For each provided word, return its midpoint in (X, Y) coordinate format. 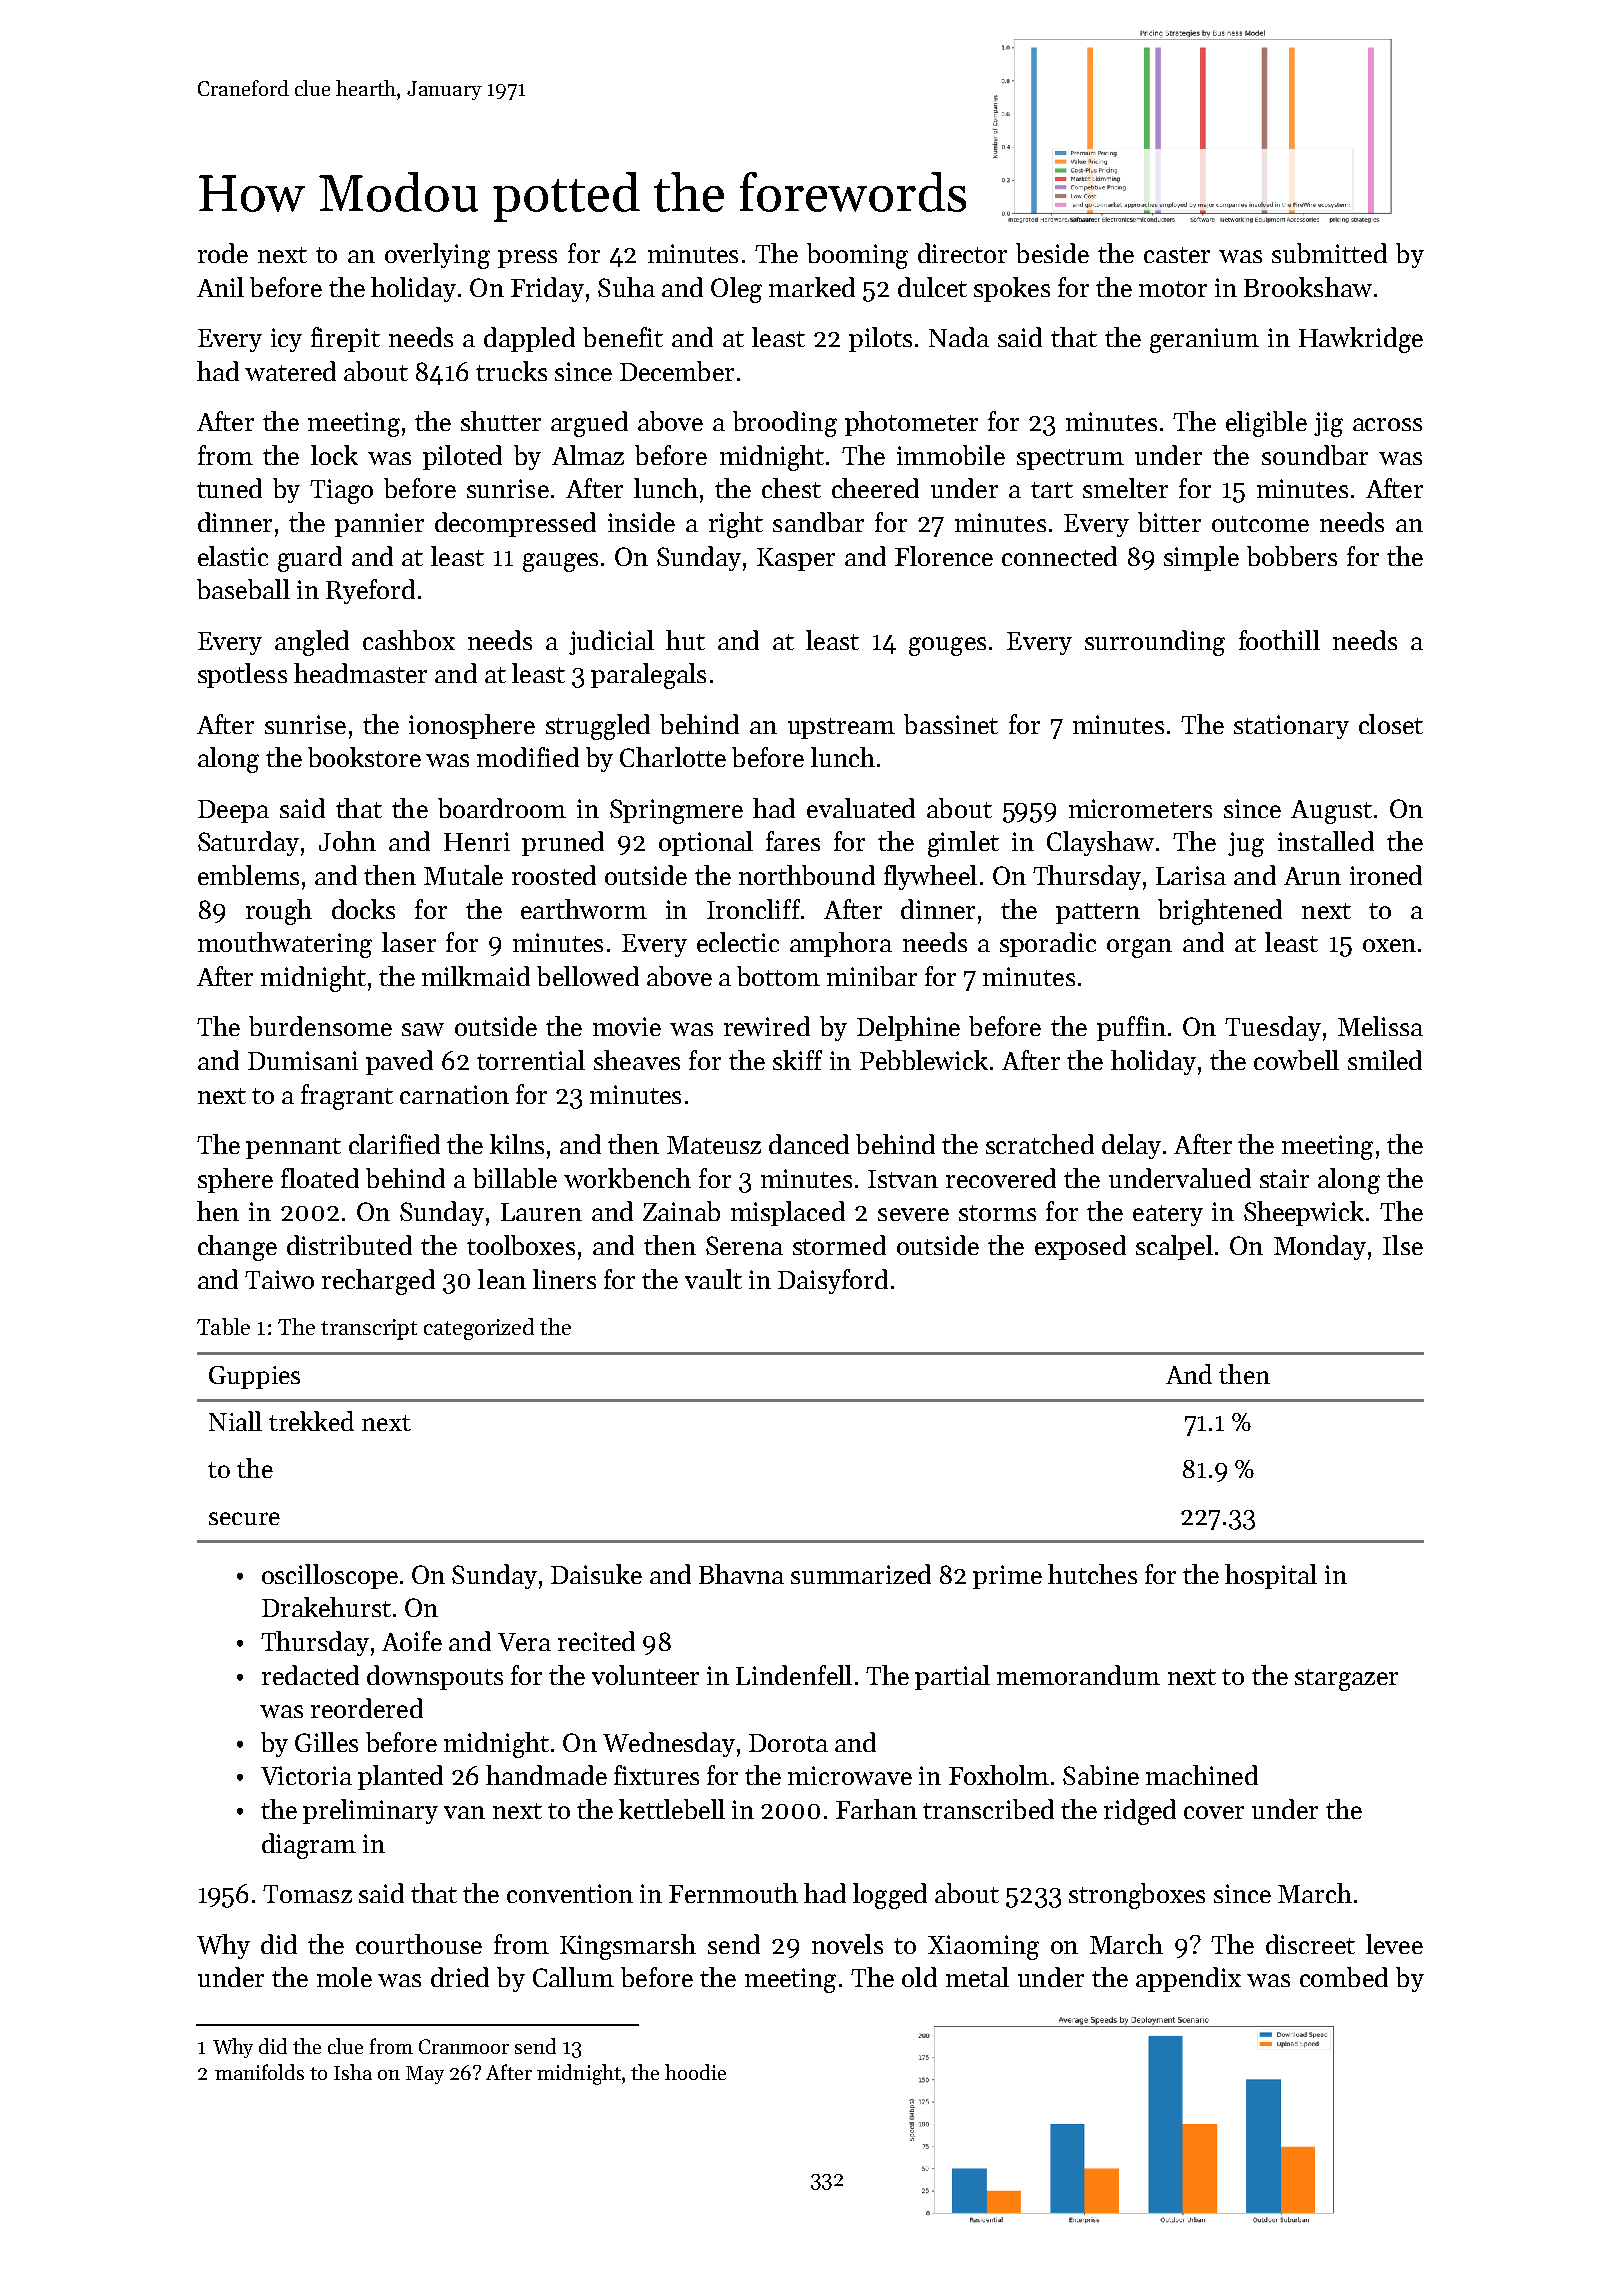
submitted (1329, 253)
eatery (1168, 1215)
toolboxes (521, 1245)
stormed (839, 1245)
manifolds (259, 2072)
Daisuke (596, 1574)
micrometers (1140, 808)
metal (977, 1977)
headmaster (360, 673)
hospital (1271, 1576)
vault (713, 1279)
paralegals (648, 676)
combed (1344, 1977)
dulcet (932, 287)
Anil (220, 287)
